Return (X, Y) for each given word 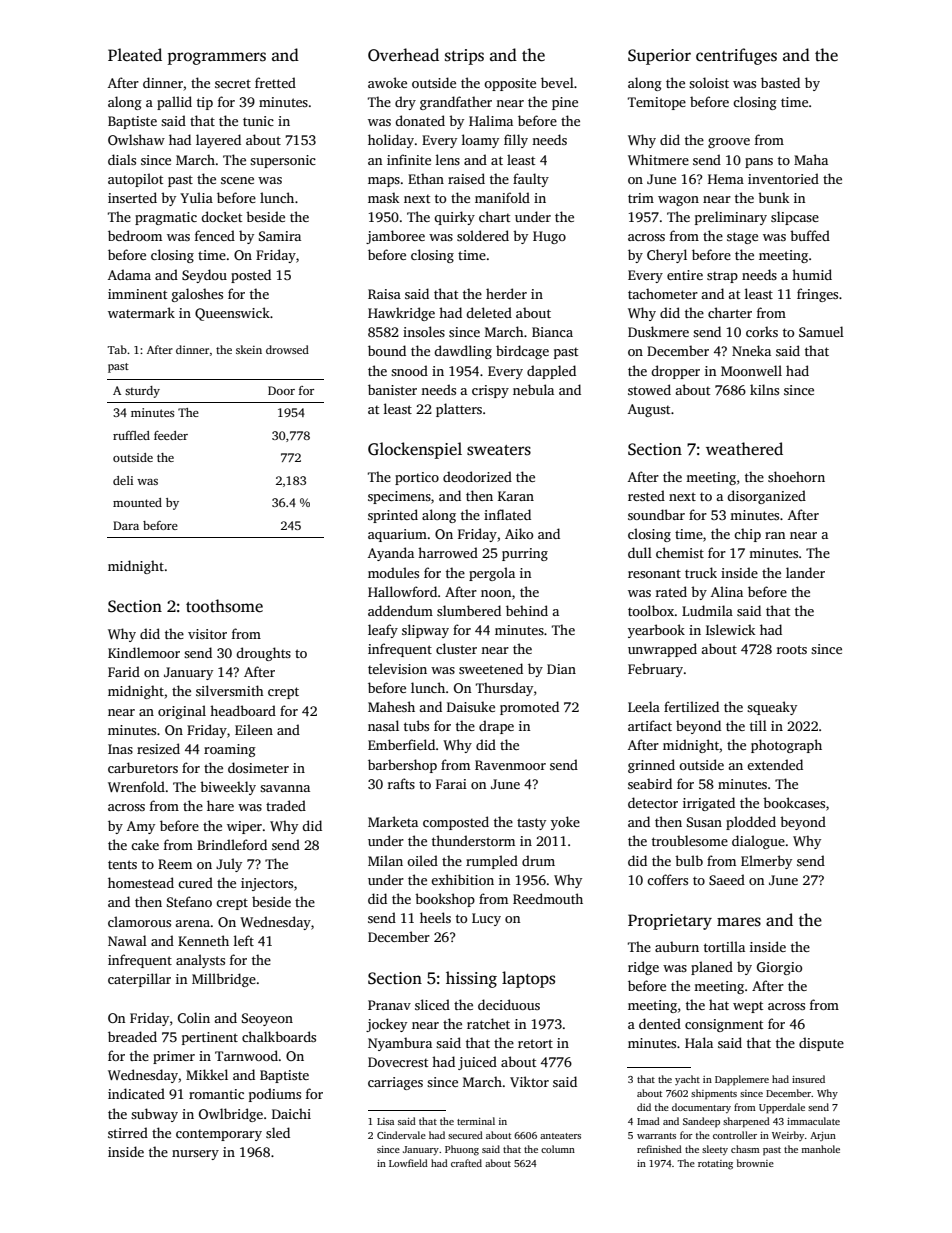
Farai (451, 784)
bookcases (794, 802)
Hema (726, 179)
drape (496, 727)
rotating (715, 1165)
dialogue (758, 842)
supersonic (283, 161)
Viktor (529, 1081)
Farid (124, 671)
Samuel (821, 331)
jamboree (395, 237)
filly (516, 141)
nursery (195, 1155)
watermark (141, 312)
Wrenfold (136, 786)
